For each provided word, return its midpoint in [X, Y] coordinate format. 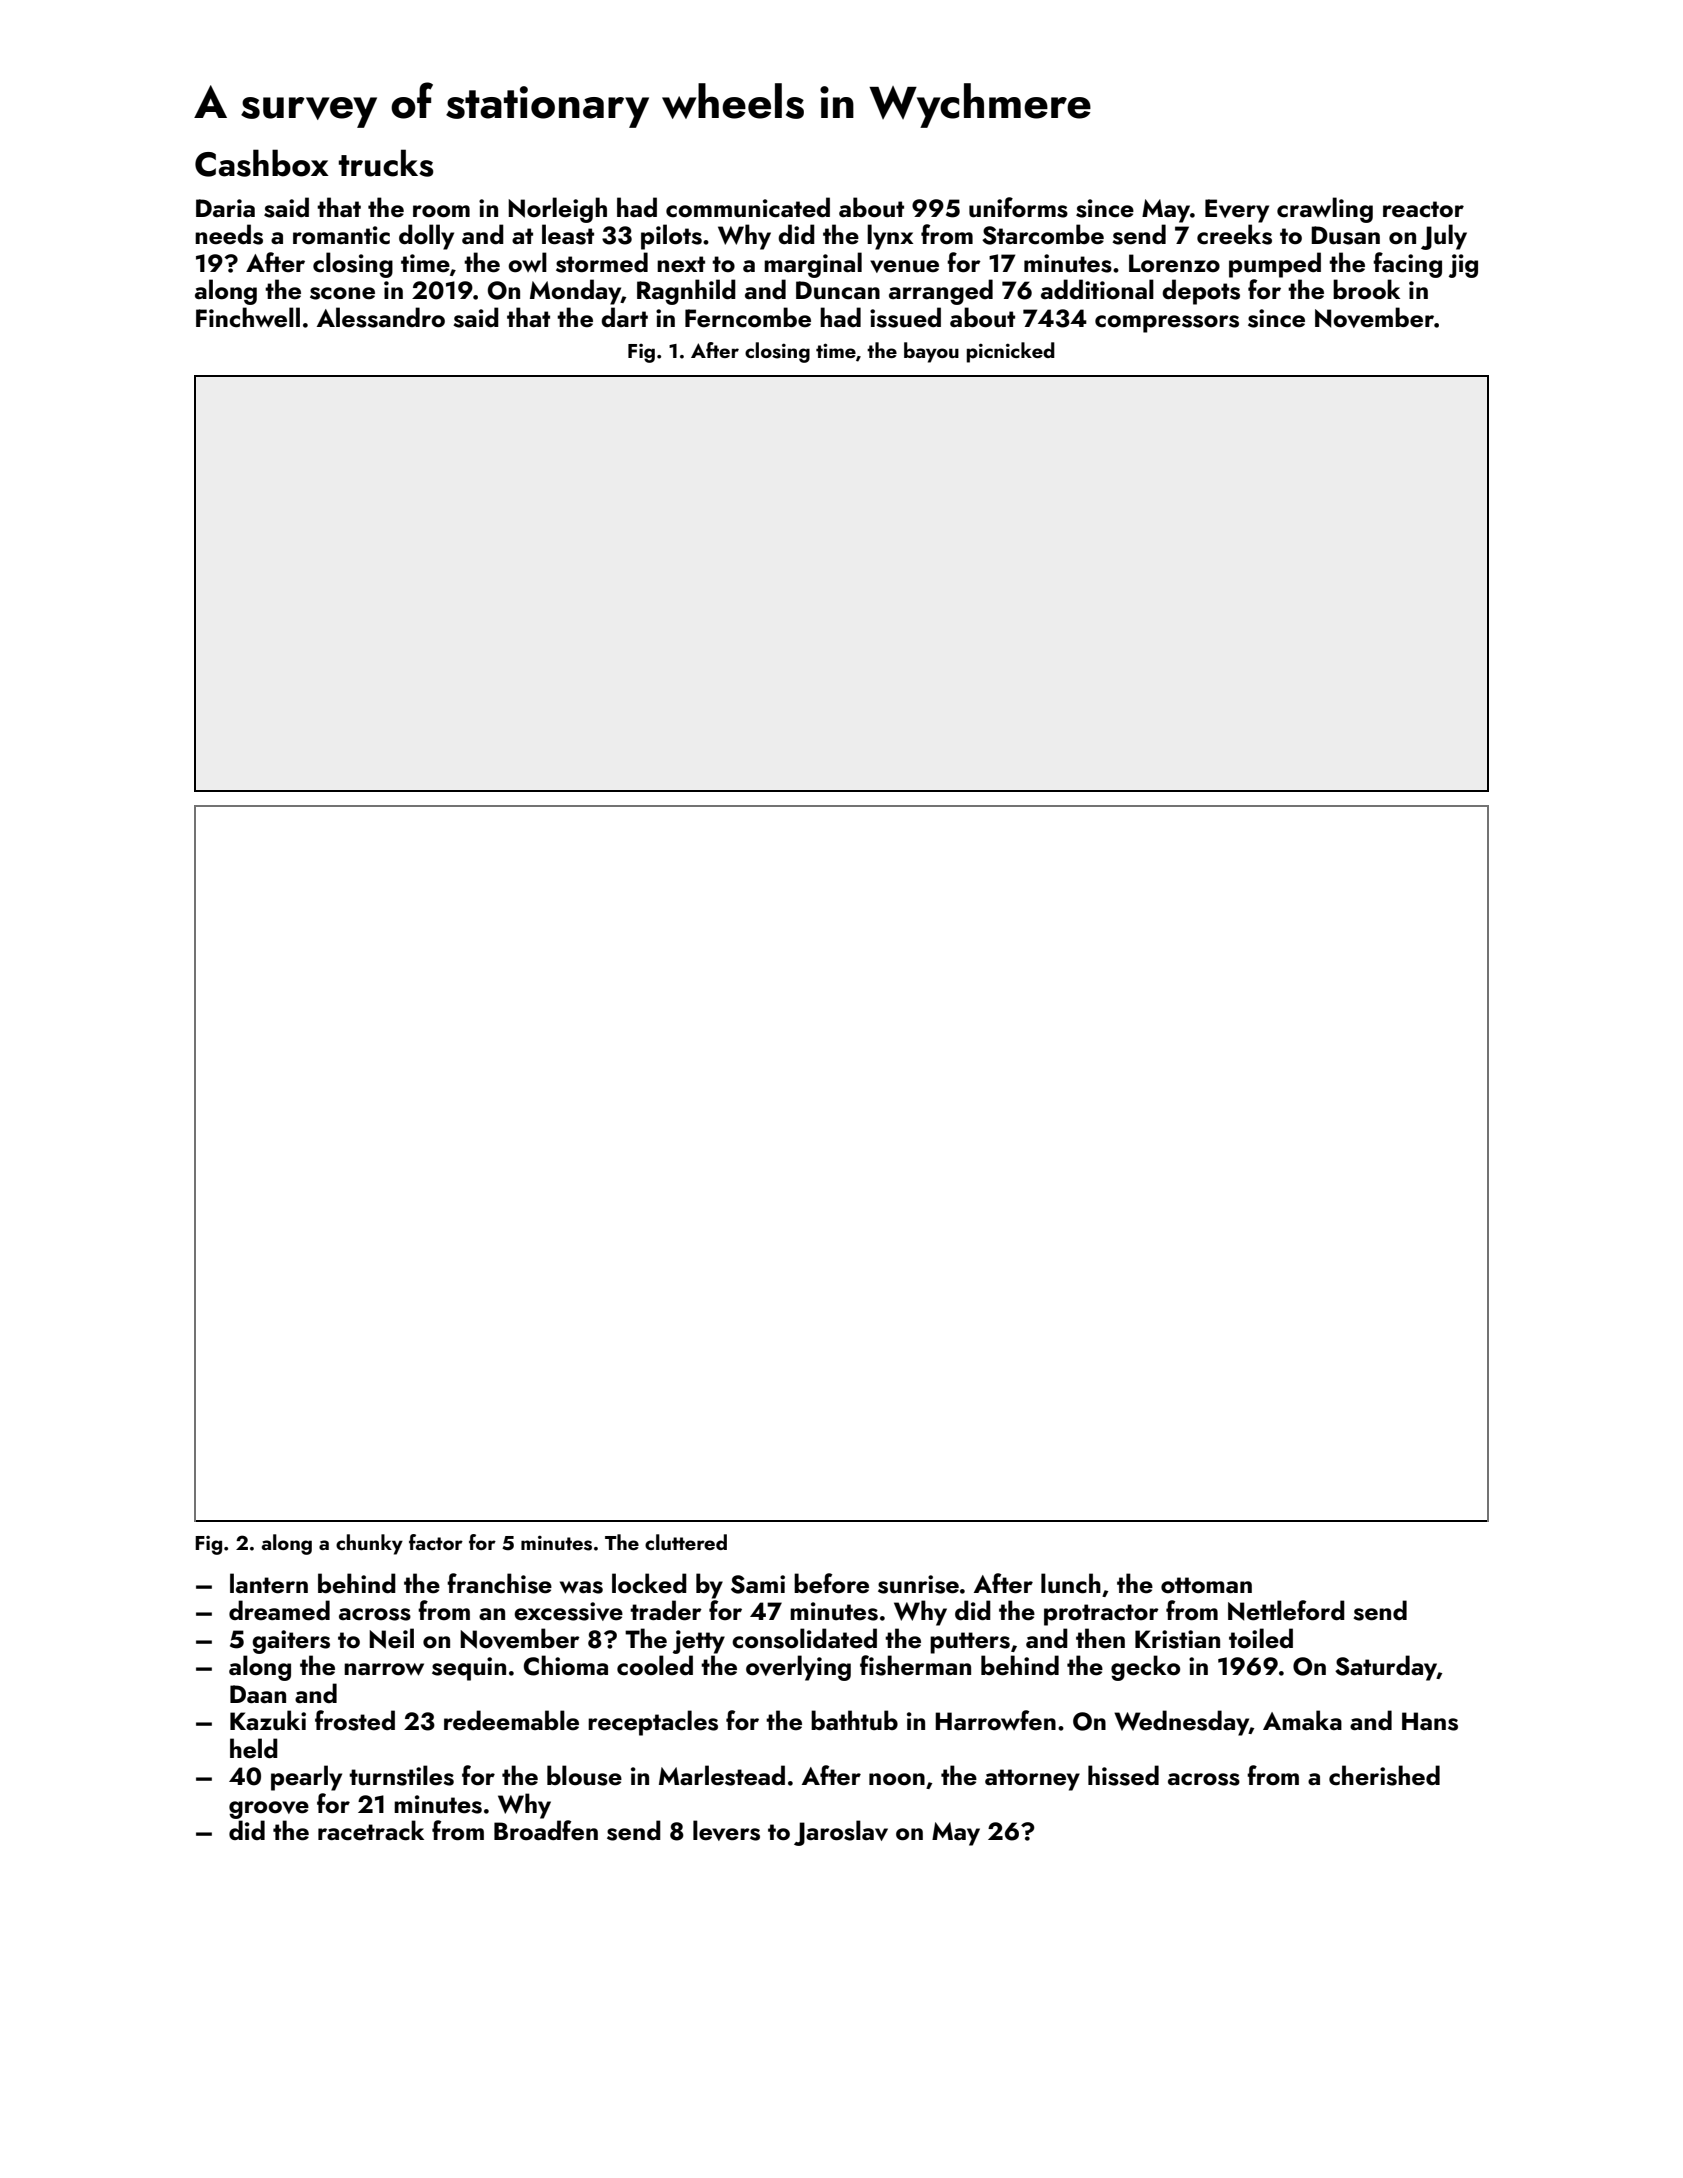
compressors [1167, 324]
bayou [931, 352]
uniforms [1018, 207]
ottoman [1206, 1585]
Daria [225, 208]
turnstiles [401, 1775]
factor [436, 1542]
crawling [1325, 210]
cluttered [686, 1542]
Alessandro [381, 317]
